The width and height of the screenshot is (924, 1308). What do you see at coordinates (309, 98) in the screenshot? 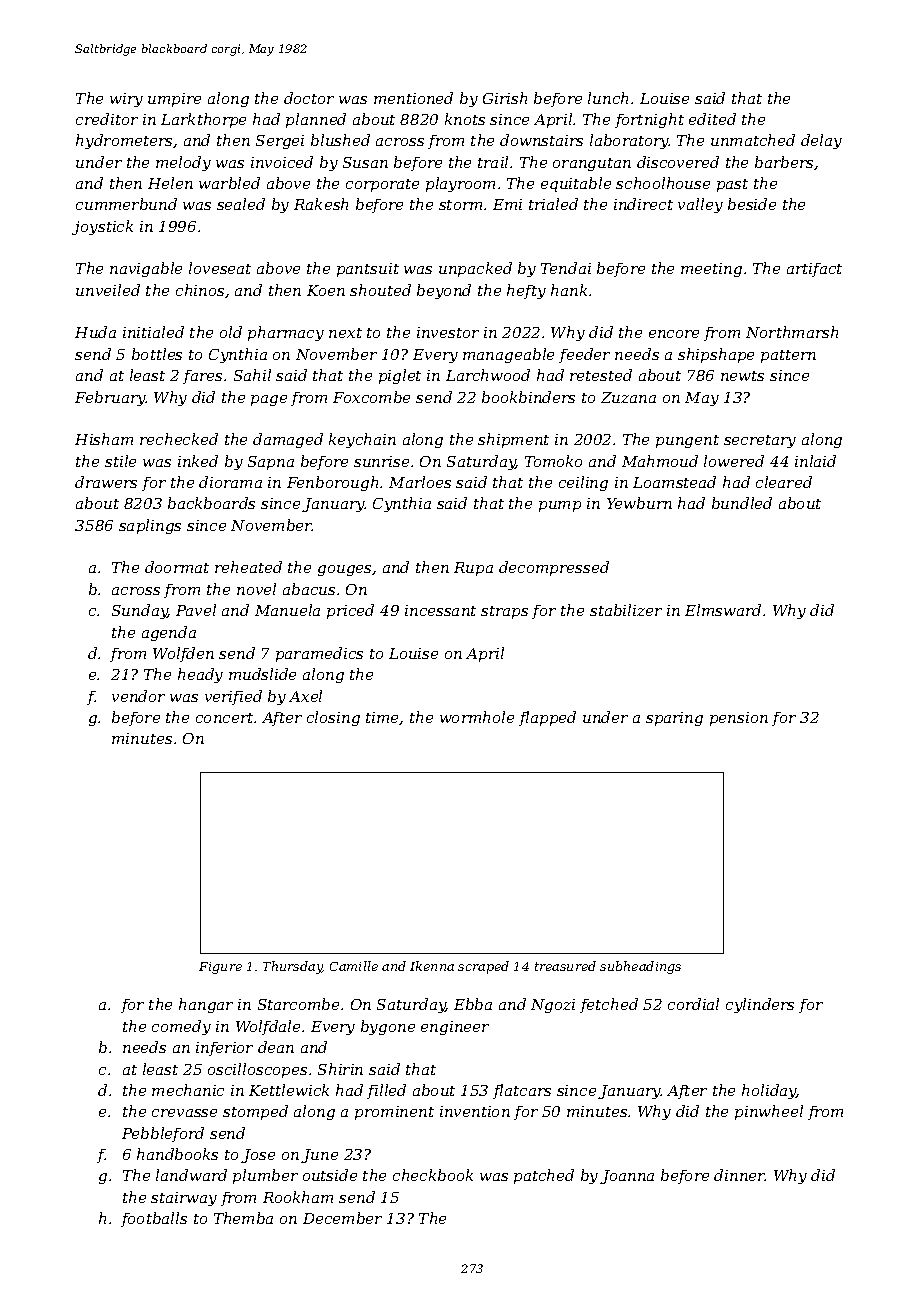
I see `doctor` at bounding box center [309, 98].
